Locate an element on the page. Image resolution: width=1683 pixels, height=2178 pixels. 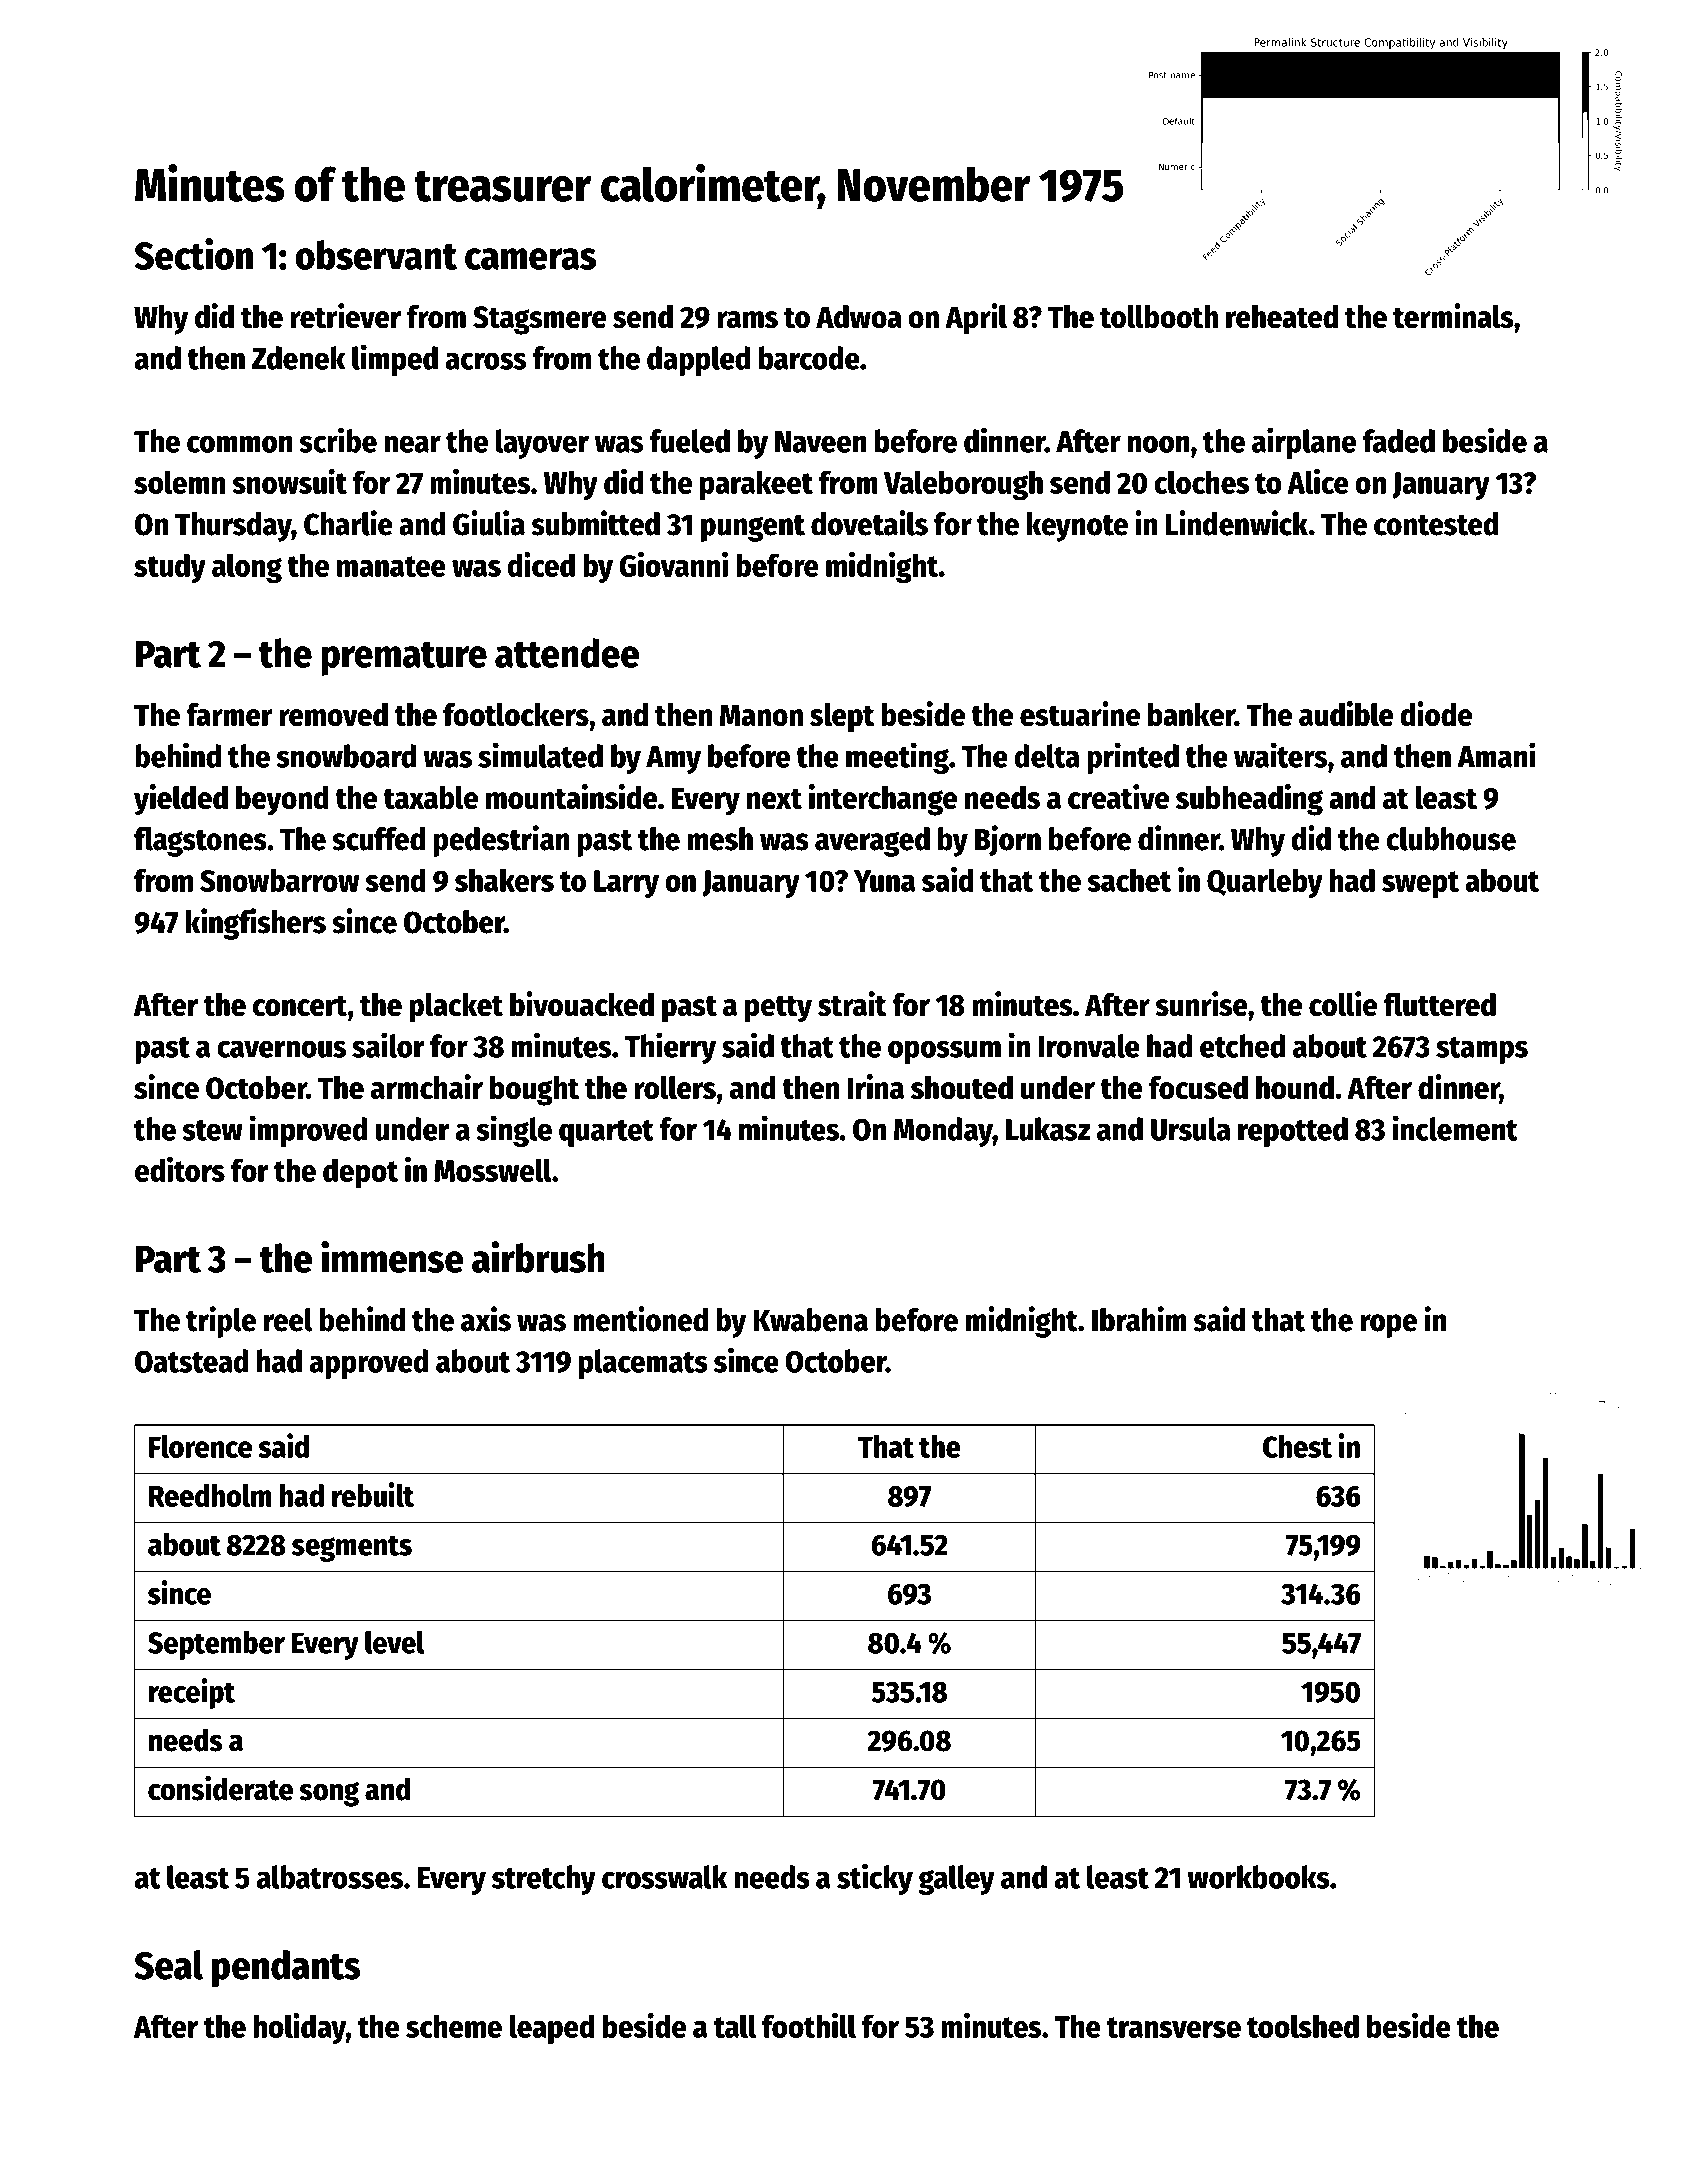
leaped is located at coordinates (552, 2029).
